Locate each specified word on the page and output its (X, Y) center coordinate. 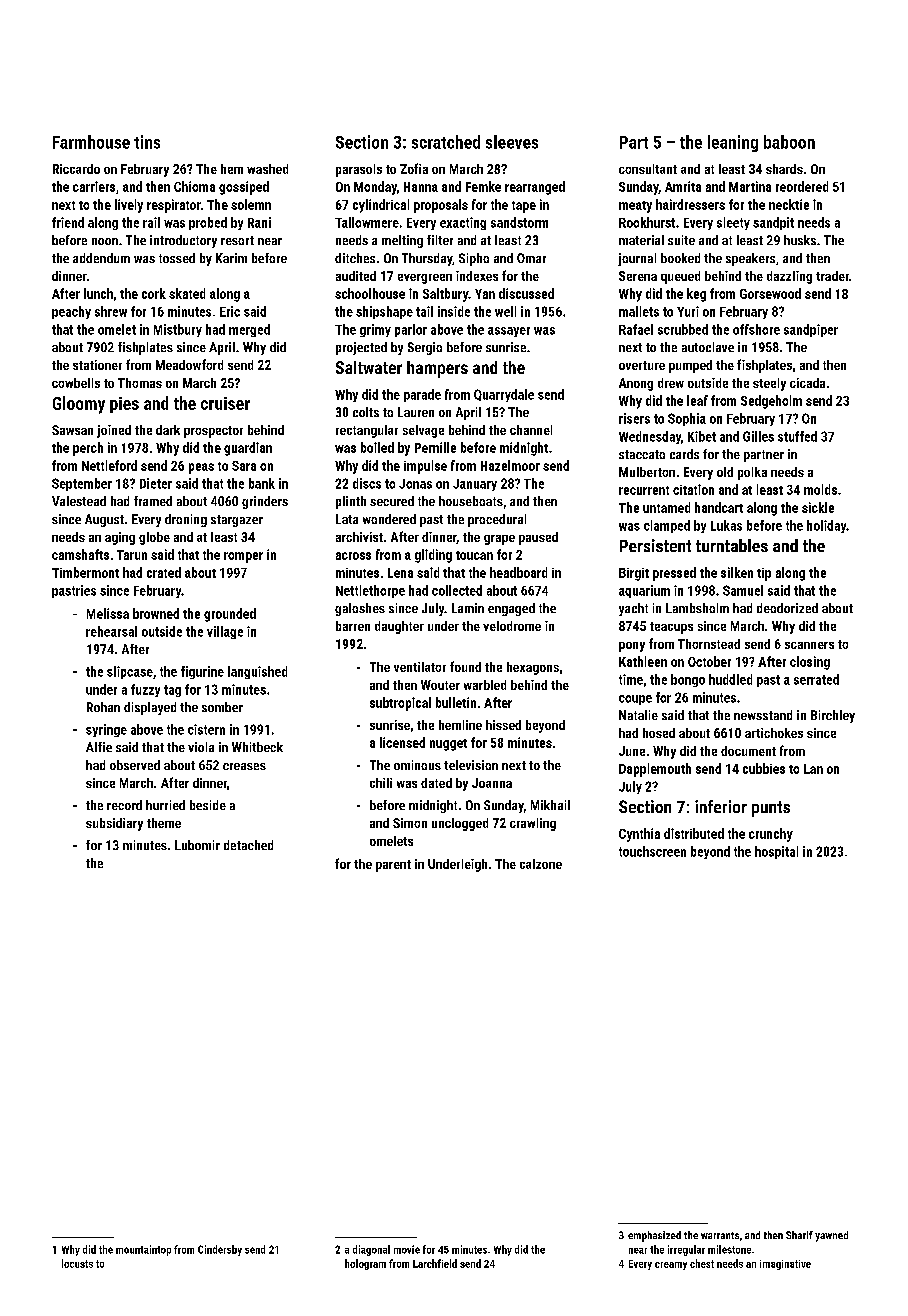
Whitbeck (257, 747)
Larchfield (435, 1263)
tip (764, 574)
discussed (526, 293)
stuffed (797, 436)
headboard (518, 572)
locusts (77, 1263)
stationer (97, 365)
